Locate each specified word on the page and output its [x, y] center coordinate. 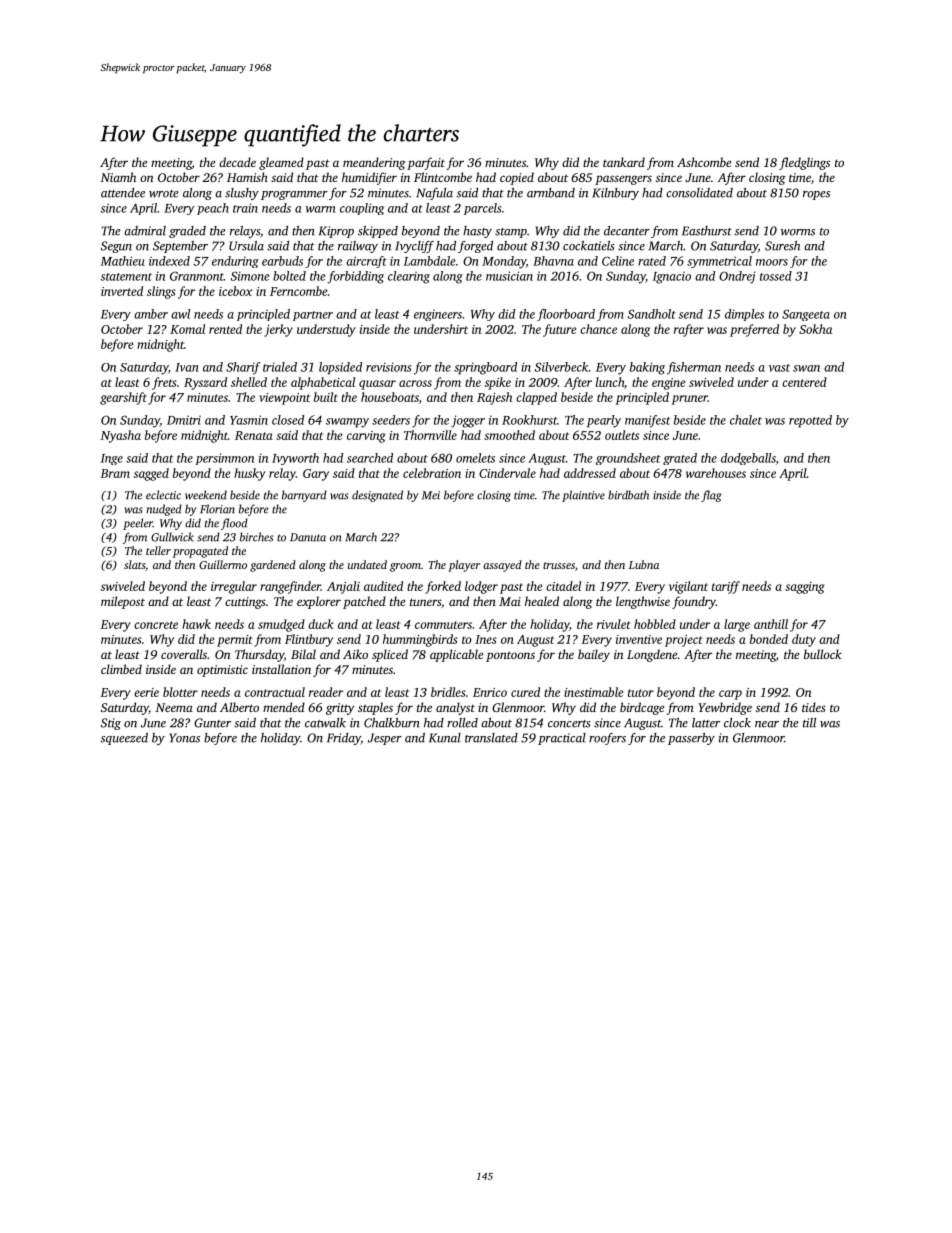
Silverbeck [561, 367]
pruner [690, 400]
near [767, 724]
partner [313, 316]
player [464, 566]
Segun [116, 247]
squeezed [124, 739]
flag [711, 496]
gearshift [123, 398]
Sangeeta [806, 315]
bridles [448, 692]
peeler [138, 524]
